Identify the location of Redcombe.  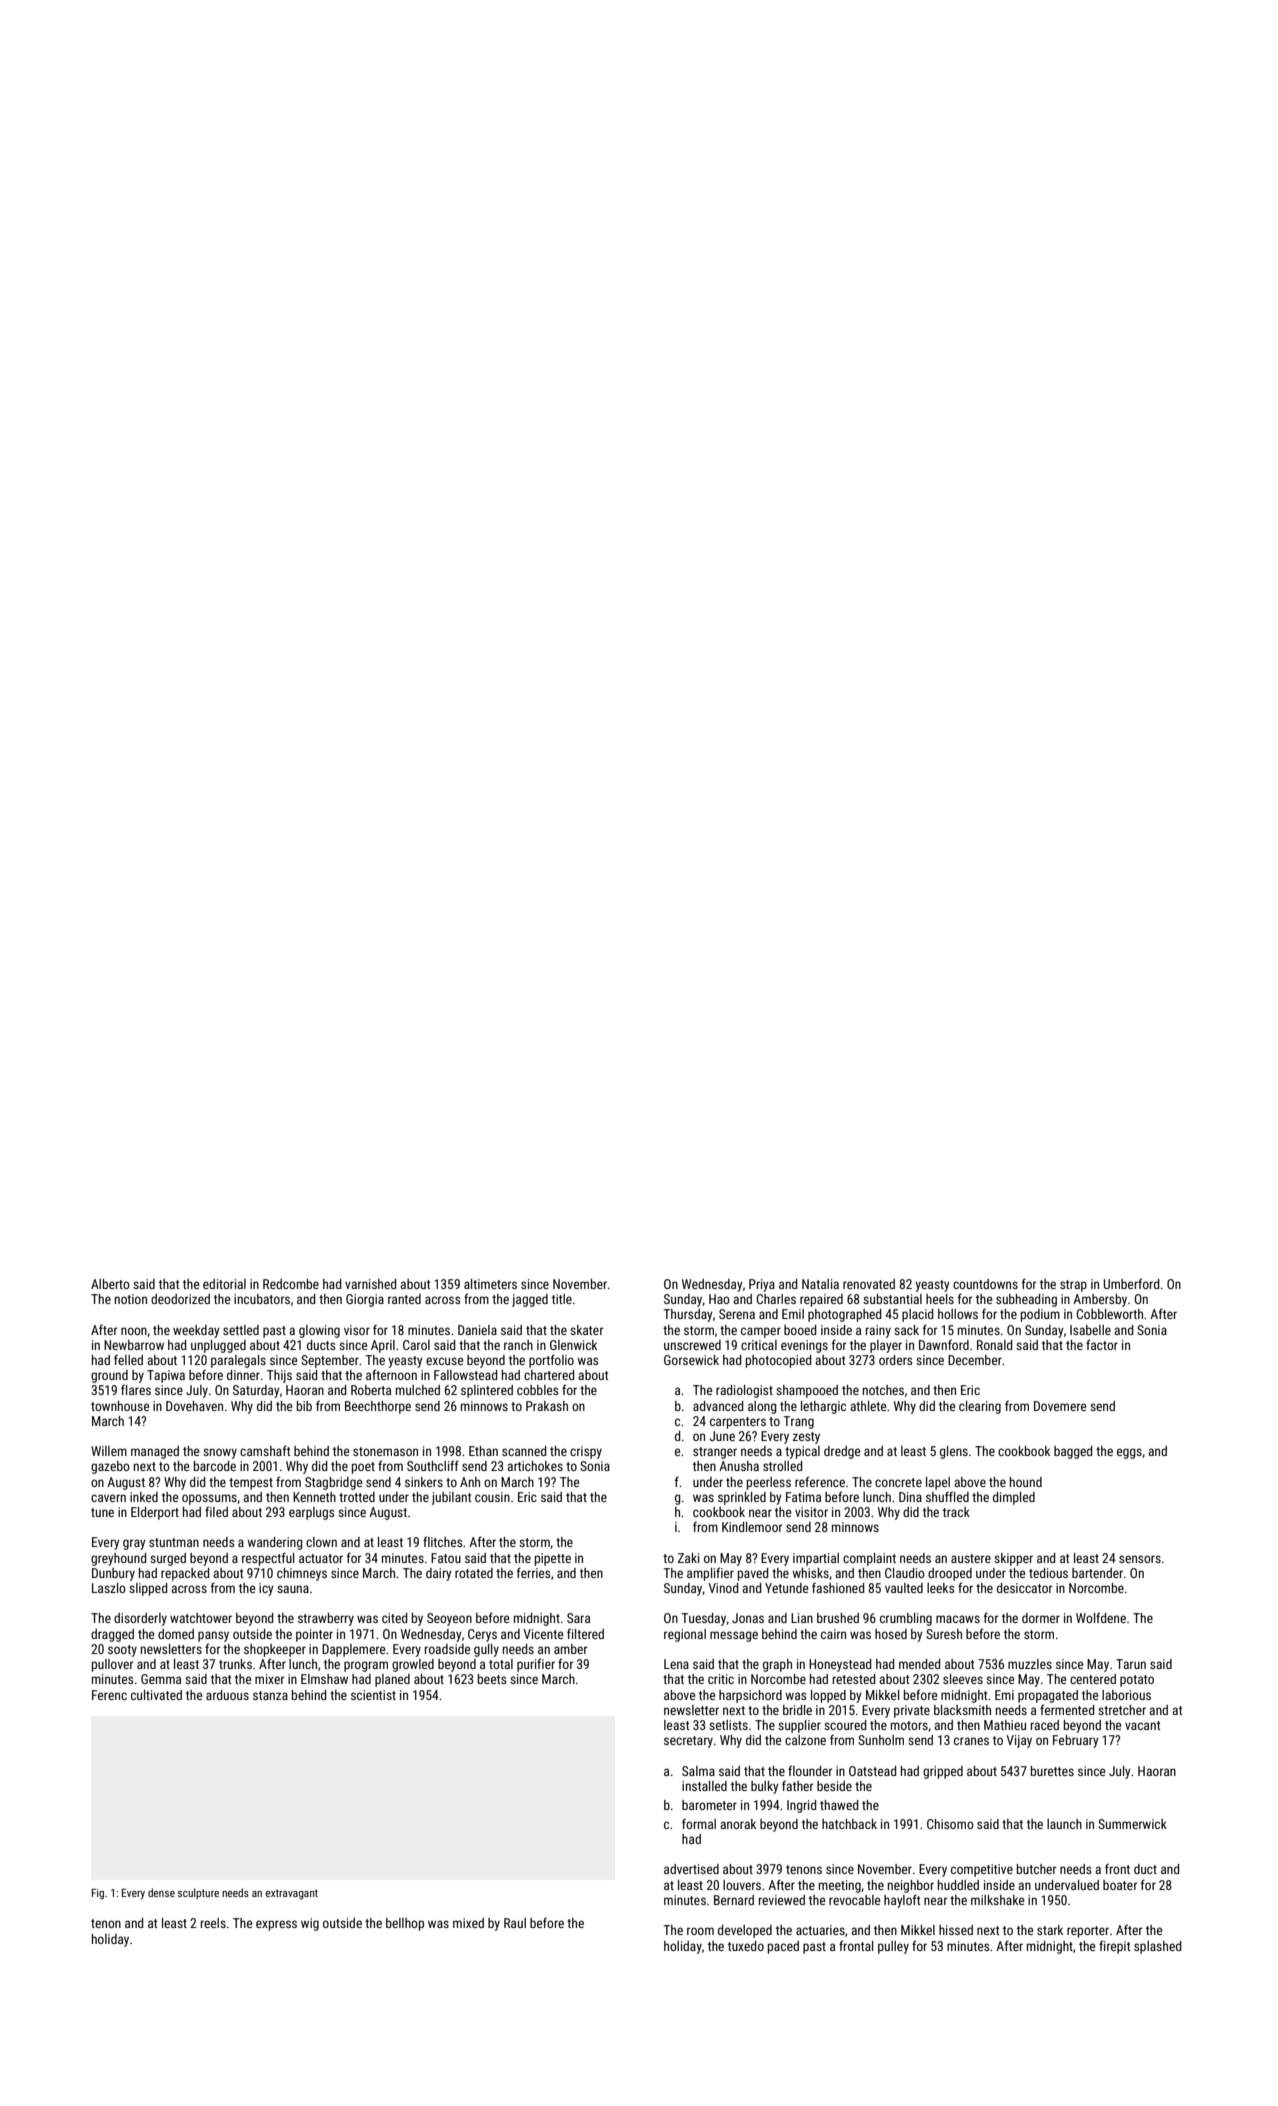
(291, 1284).
